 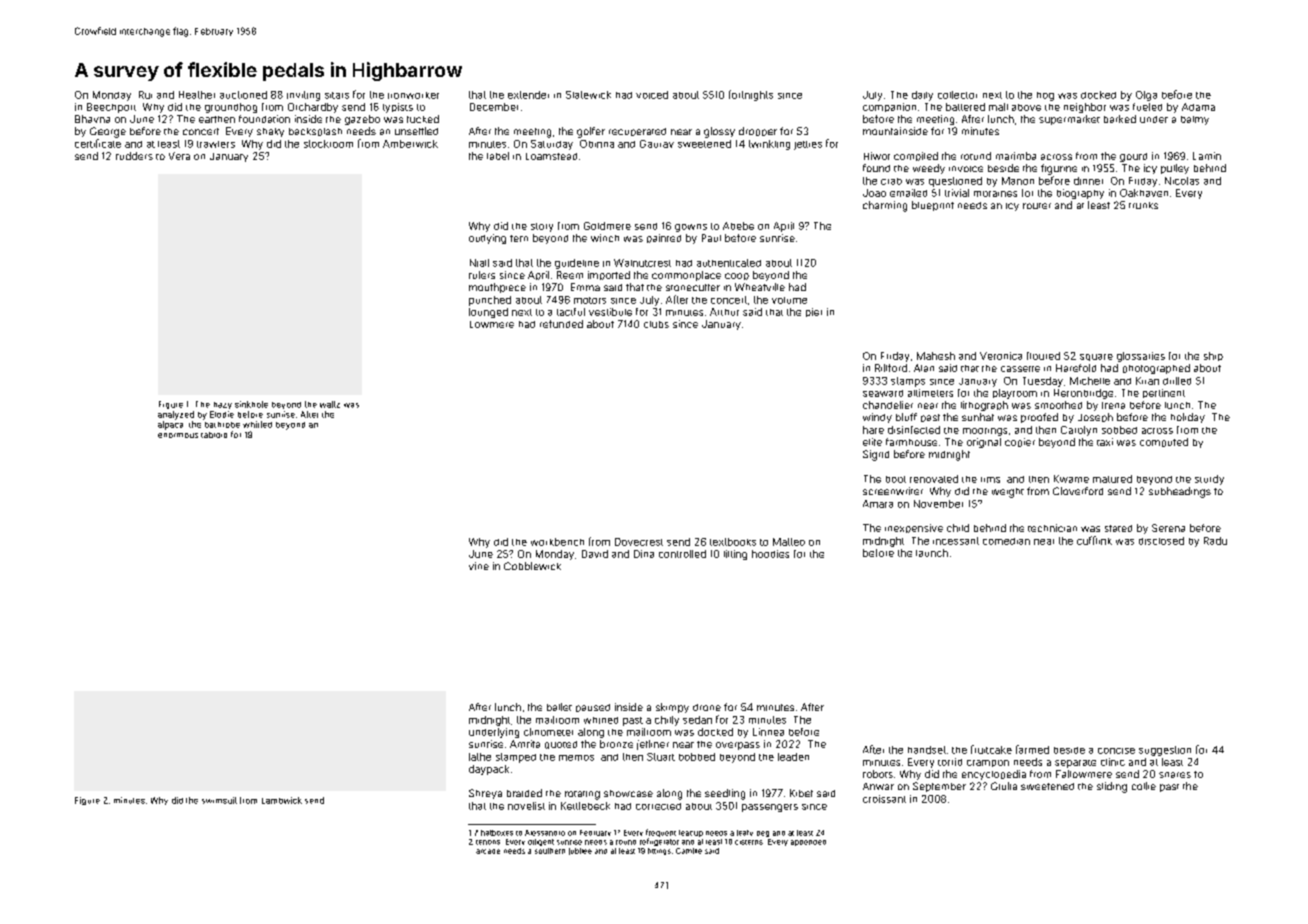 What do you see at coordinates (738, 226) in the image?
I see `Abebe` at bounding box center [738, 226].
